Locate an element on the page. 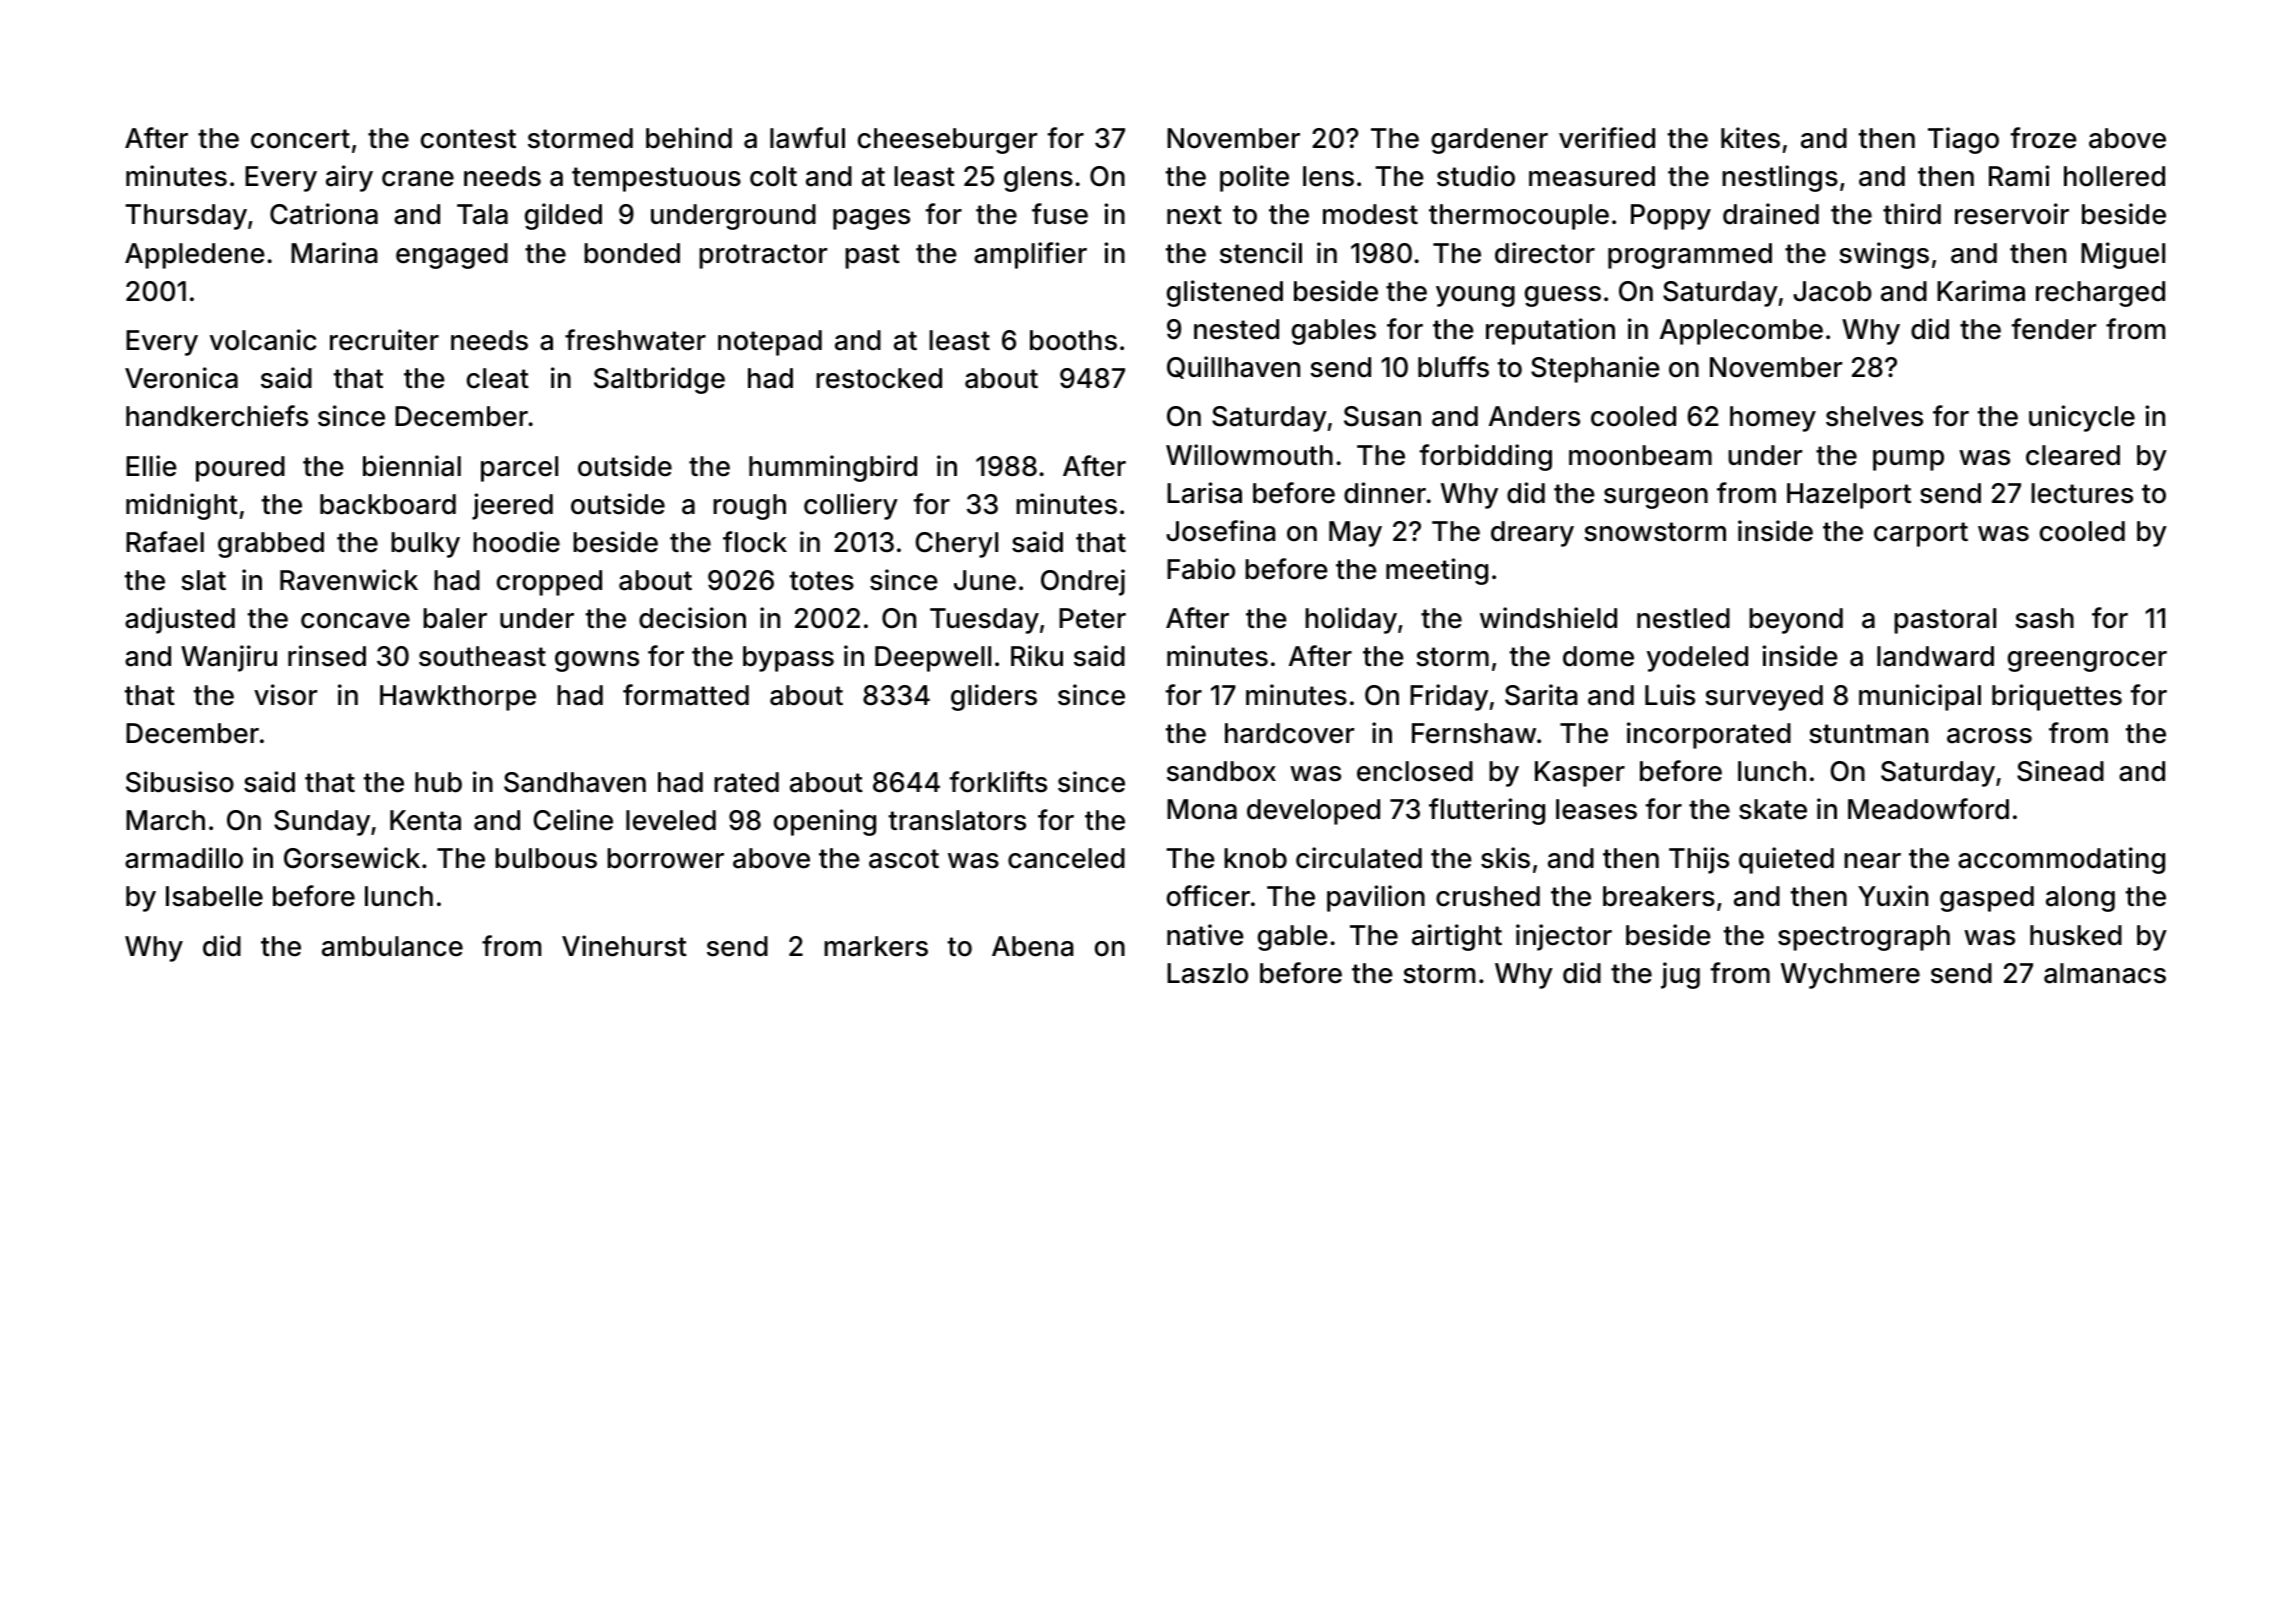 This document has height=1620, width=2292. Ravenwick is located at coordinates (349, 580).
